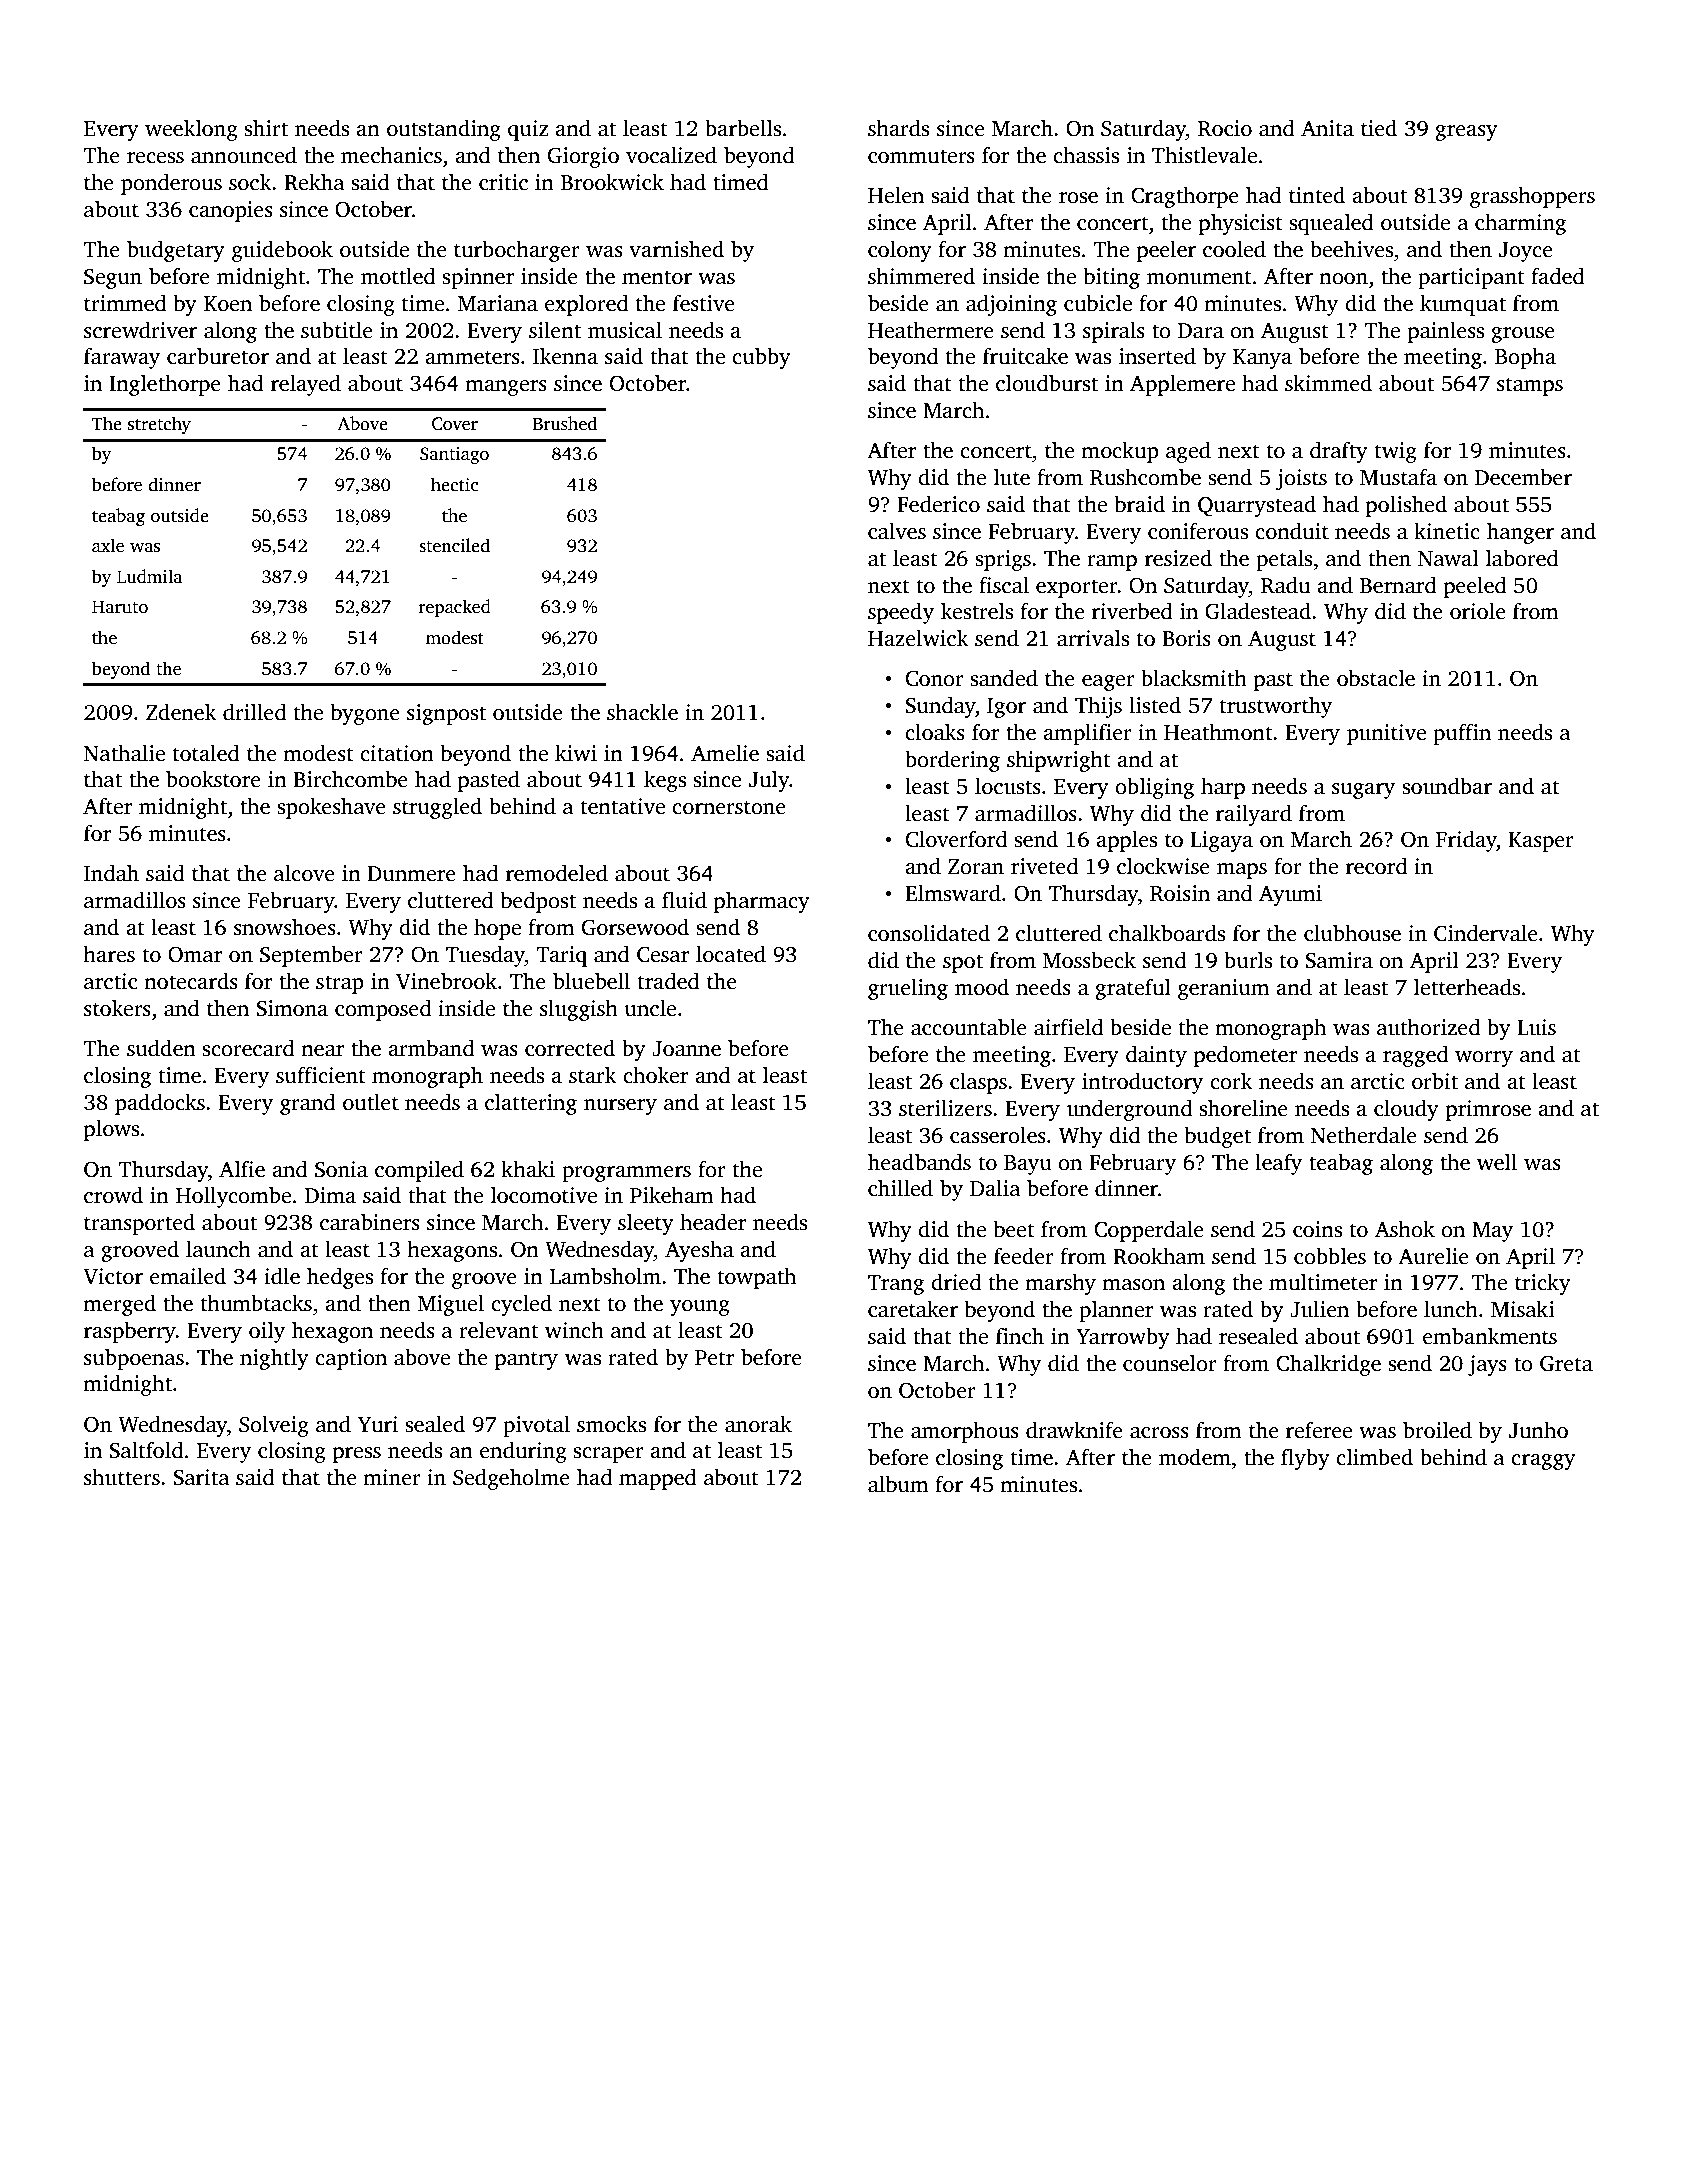 The width and height of the image is (1683, 2178). I want to click on calves, so click(897, 531).
